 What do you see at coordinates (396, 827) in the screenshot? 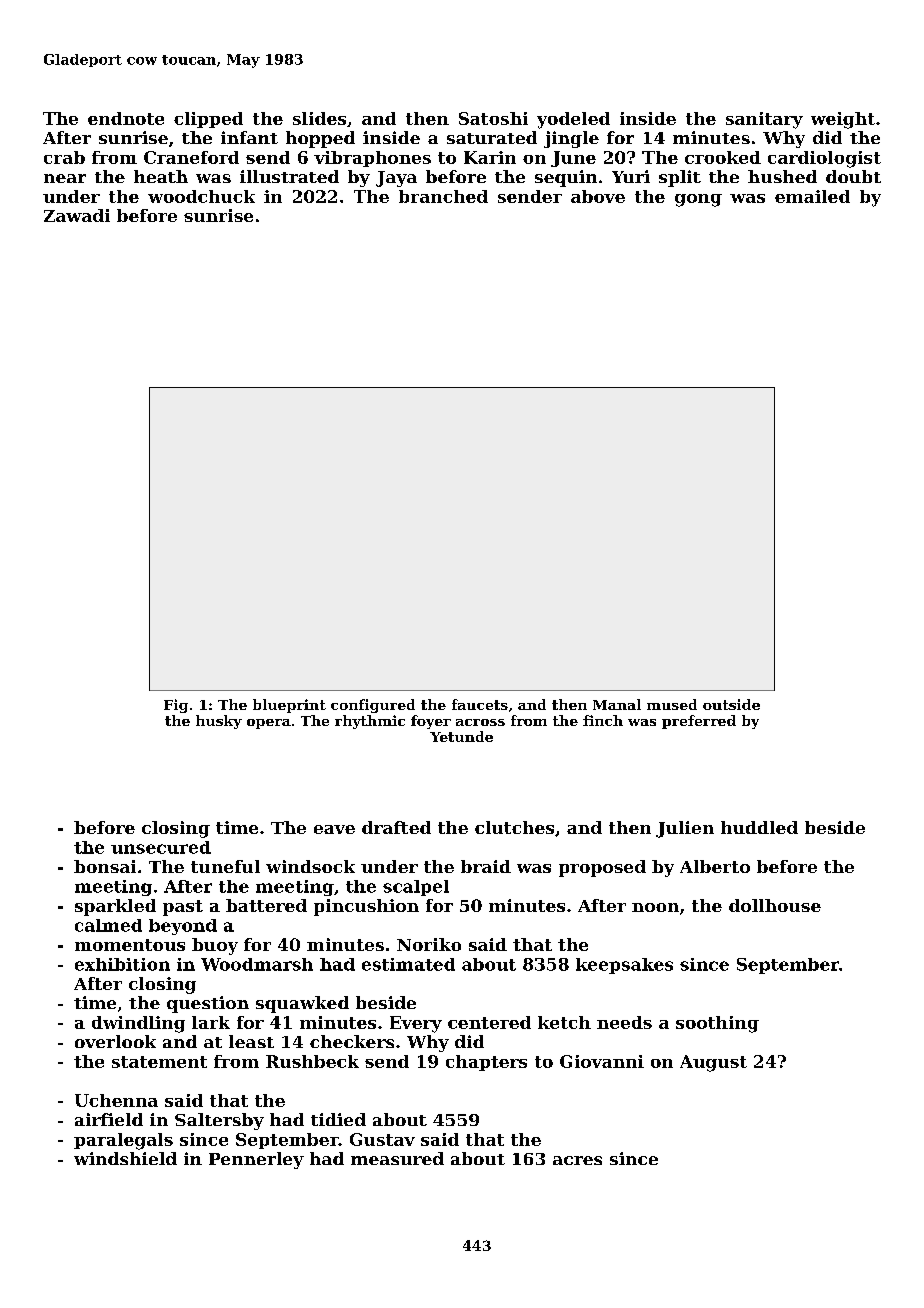
I see `drafted` at bounding box center [396, 827].
